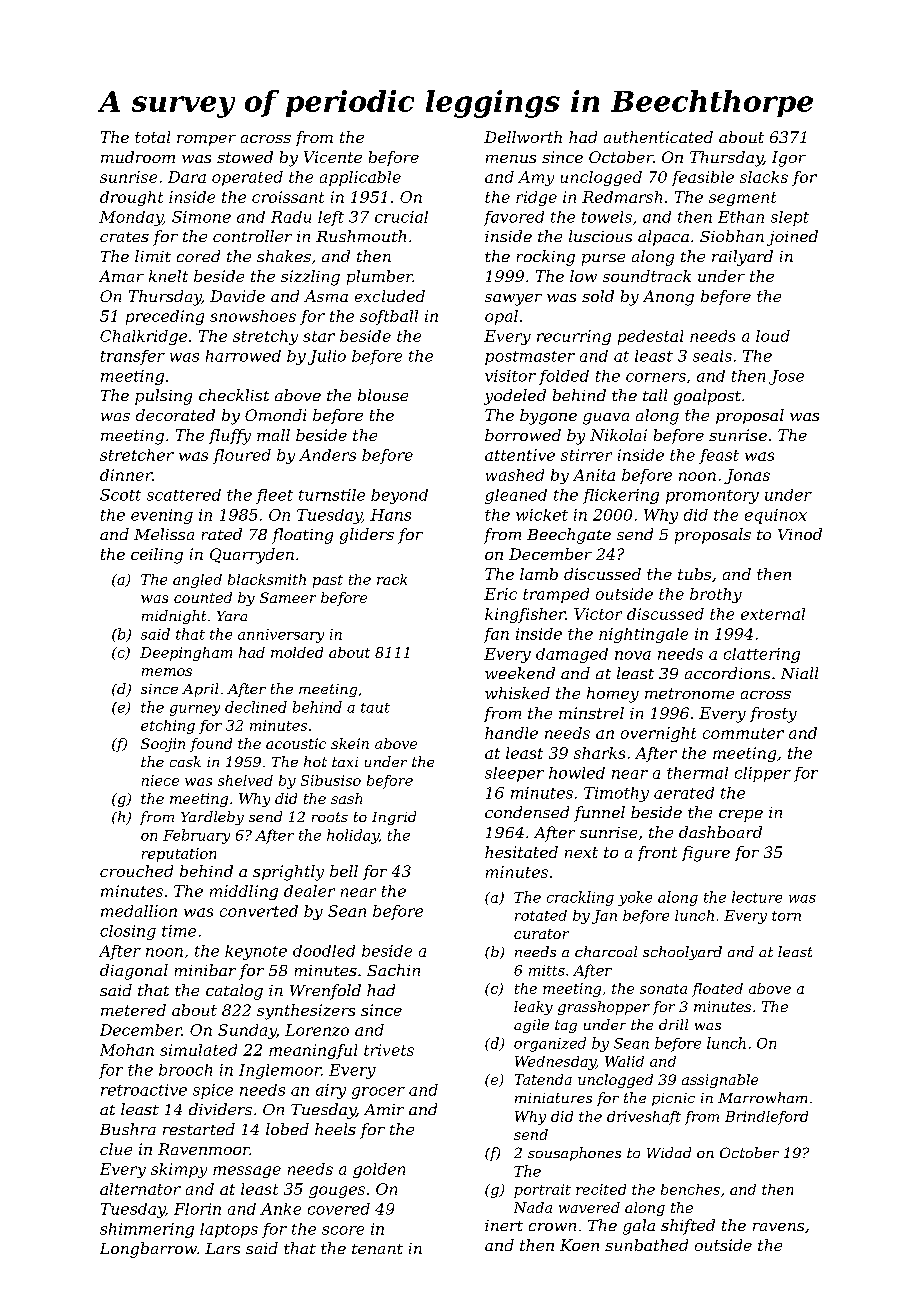  I want to click on tramped, so click(556, 595).
